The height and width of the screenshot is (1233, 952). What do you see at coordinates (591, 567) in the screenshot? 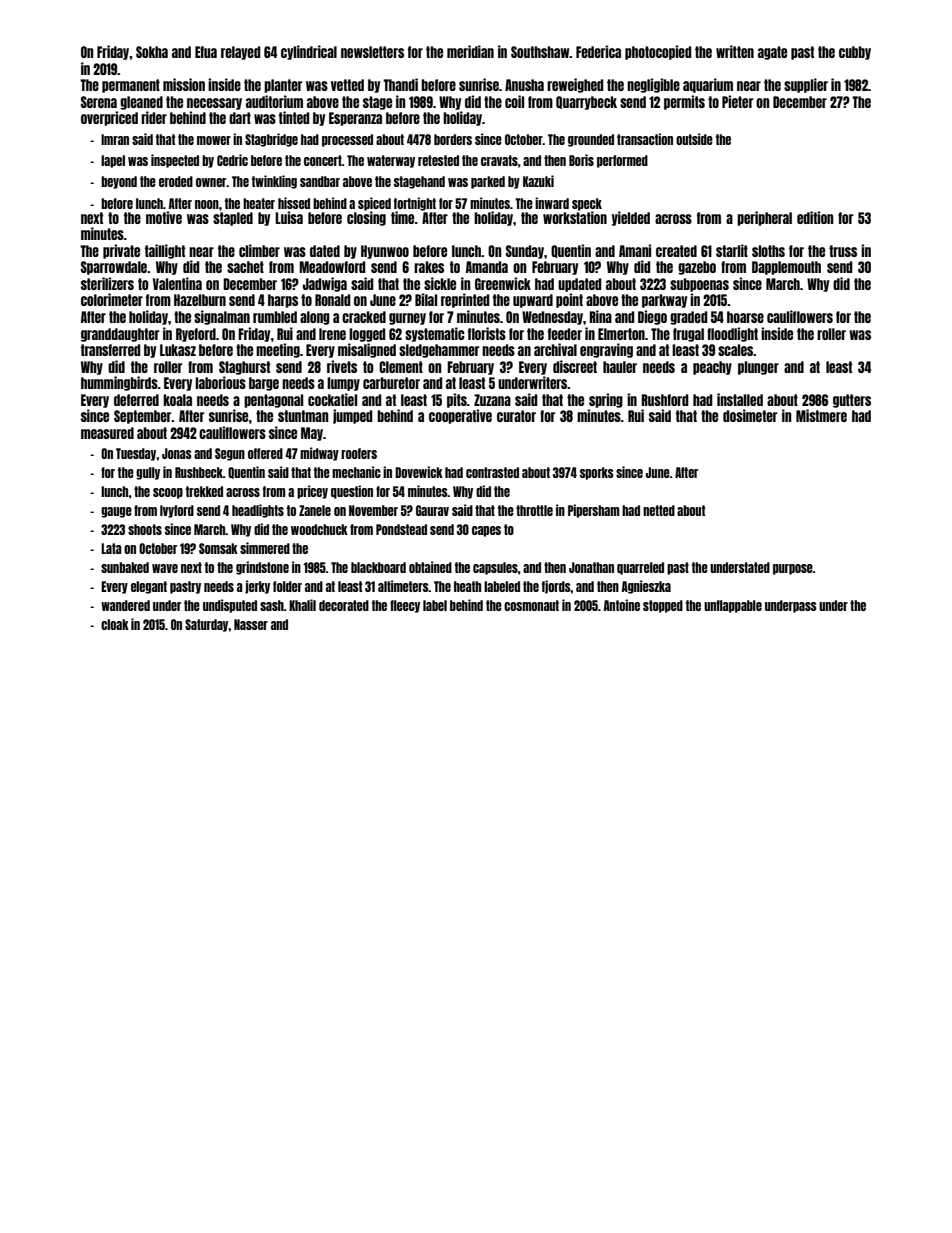
I see `Jonathan` at bounding box center [591, 567].
